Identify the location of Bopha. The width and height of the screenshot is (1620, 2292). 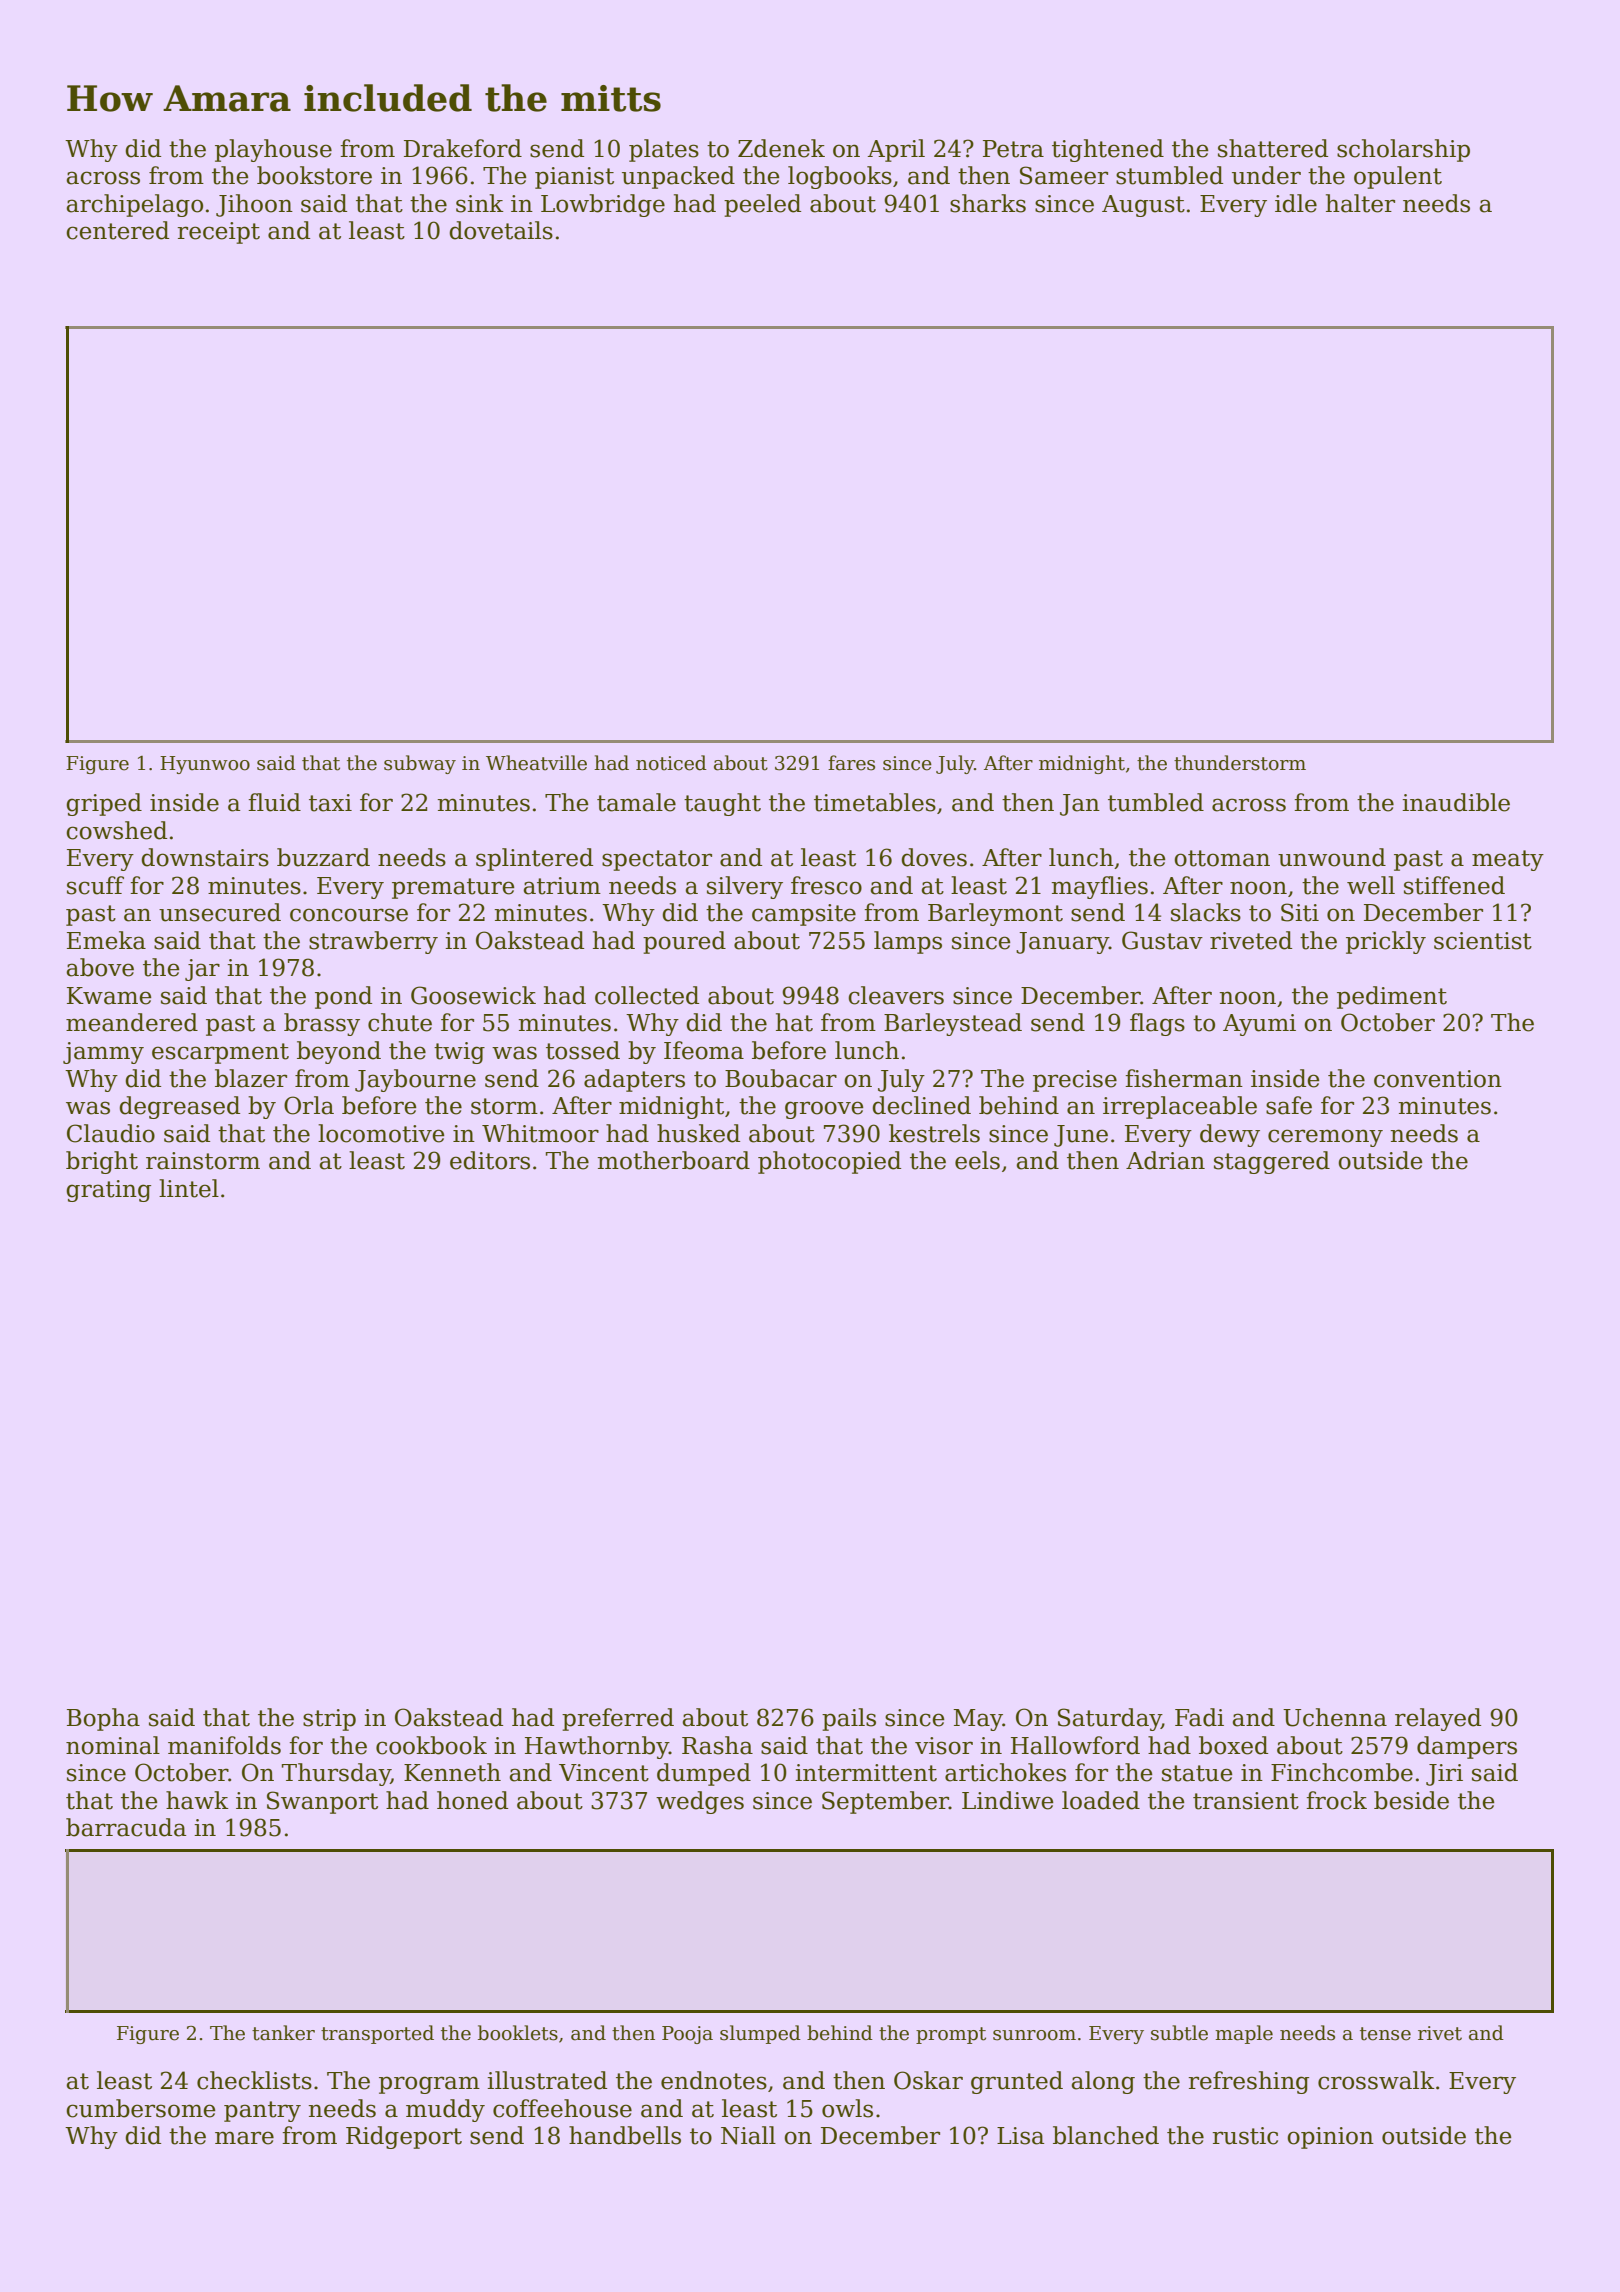
(103, 1719).
